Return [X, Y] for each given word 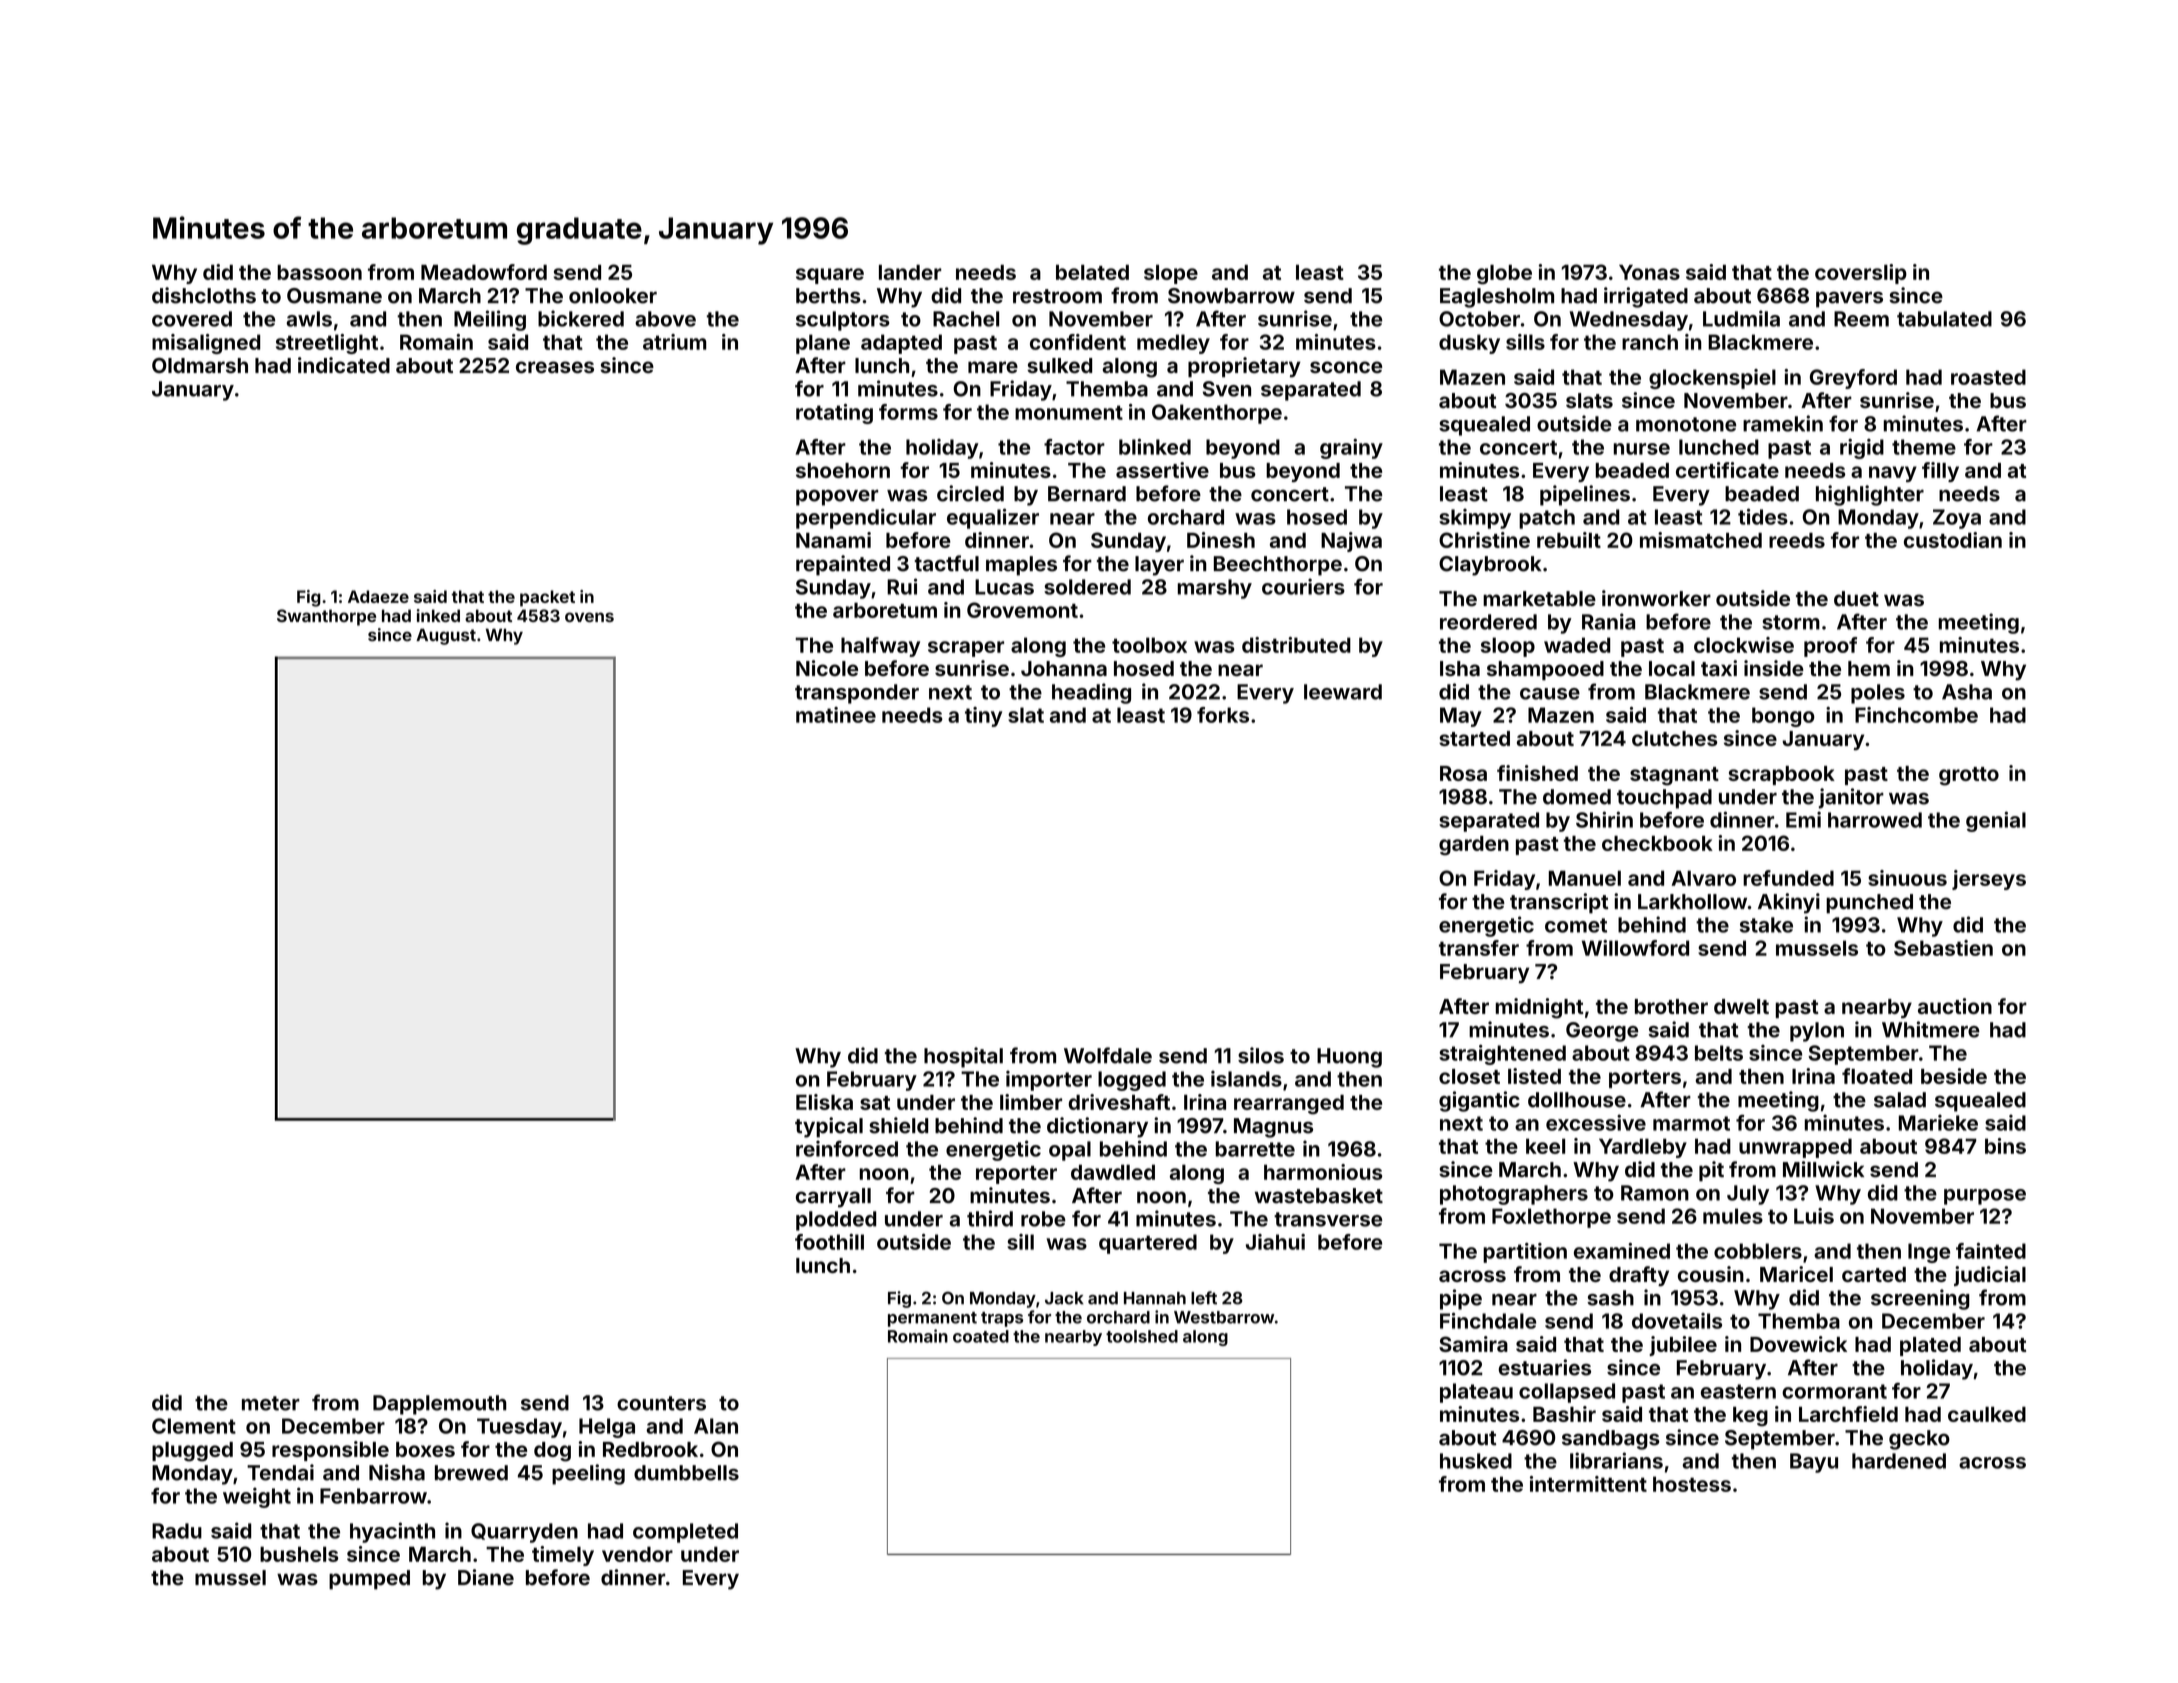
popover [837, 498]
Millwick [1823, 1169]
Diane [486, 1577]
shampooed [1545, 670]
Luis [1814, 1216]
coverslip [1861, 274]
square [830, 276]
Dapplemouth [440, 1405]
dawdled [1113, 1172]
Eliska [824, 1102]
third [990, 1218]
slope [1171, 274]
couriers [1303, 586]
